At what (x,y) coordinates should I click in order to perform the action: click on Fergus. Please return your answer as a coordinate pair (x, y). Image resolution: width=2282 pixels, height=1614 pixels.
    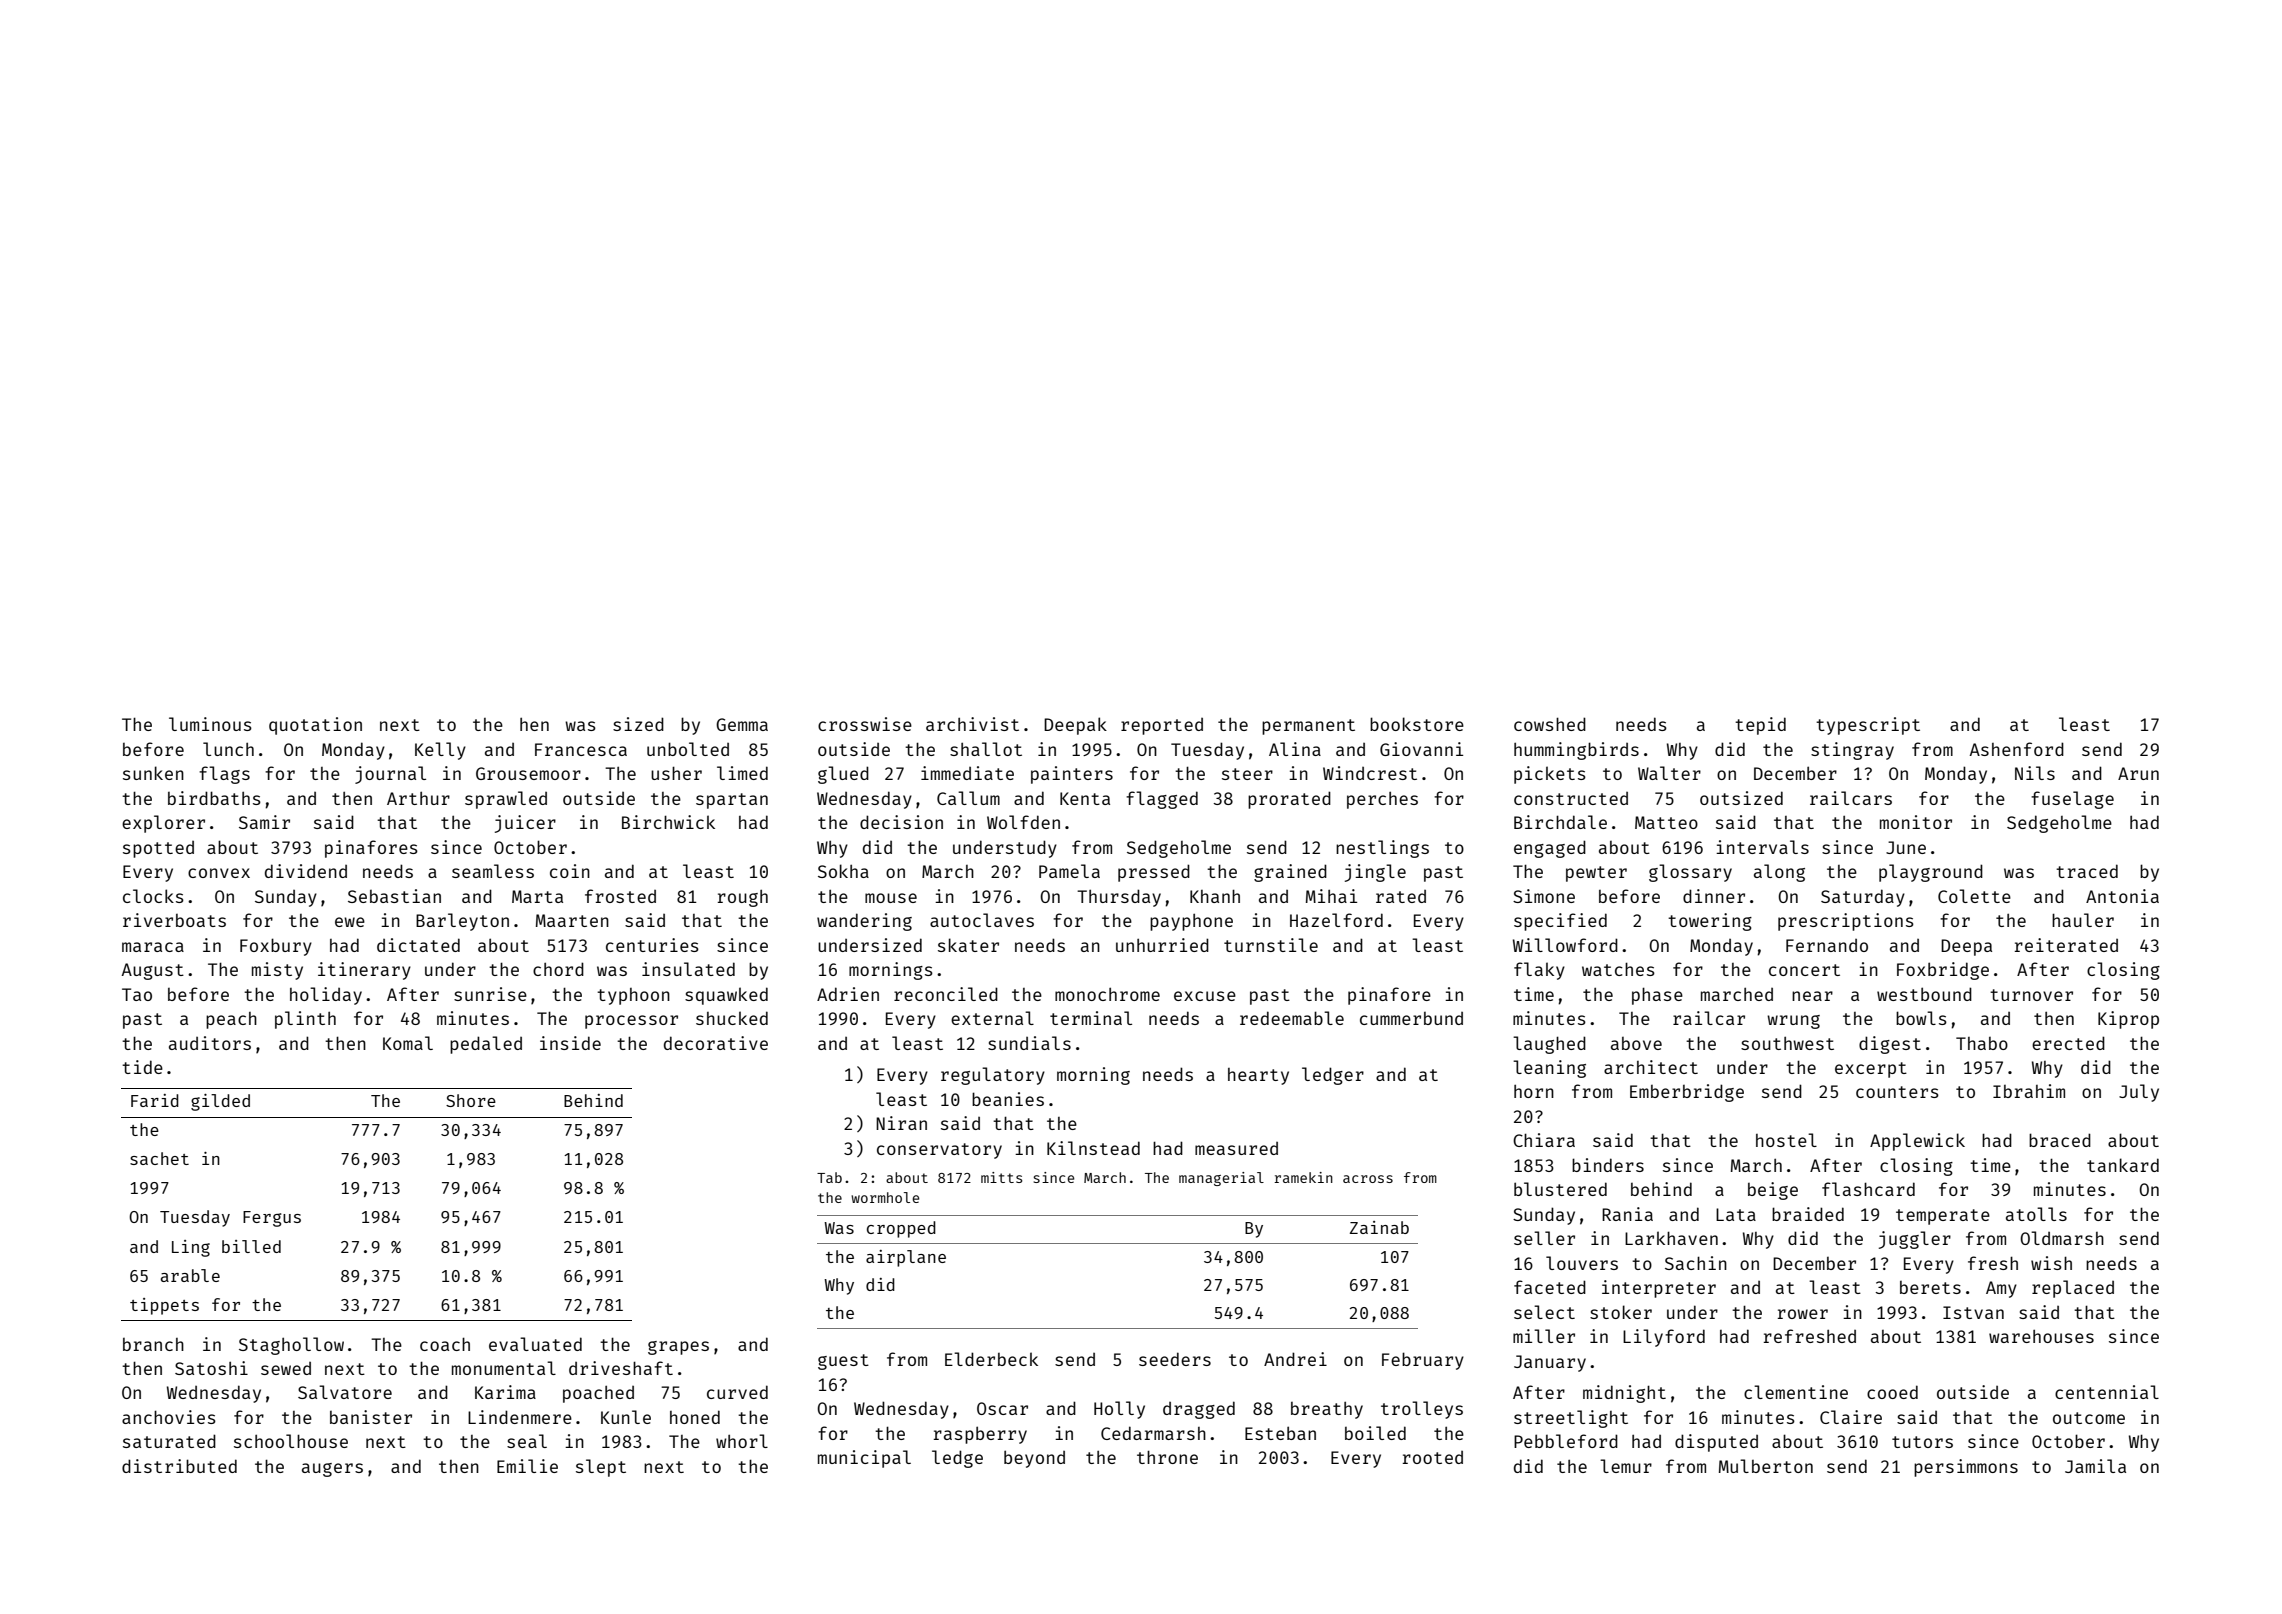
    Looking at the image, I should click on (272, 1219).
